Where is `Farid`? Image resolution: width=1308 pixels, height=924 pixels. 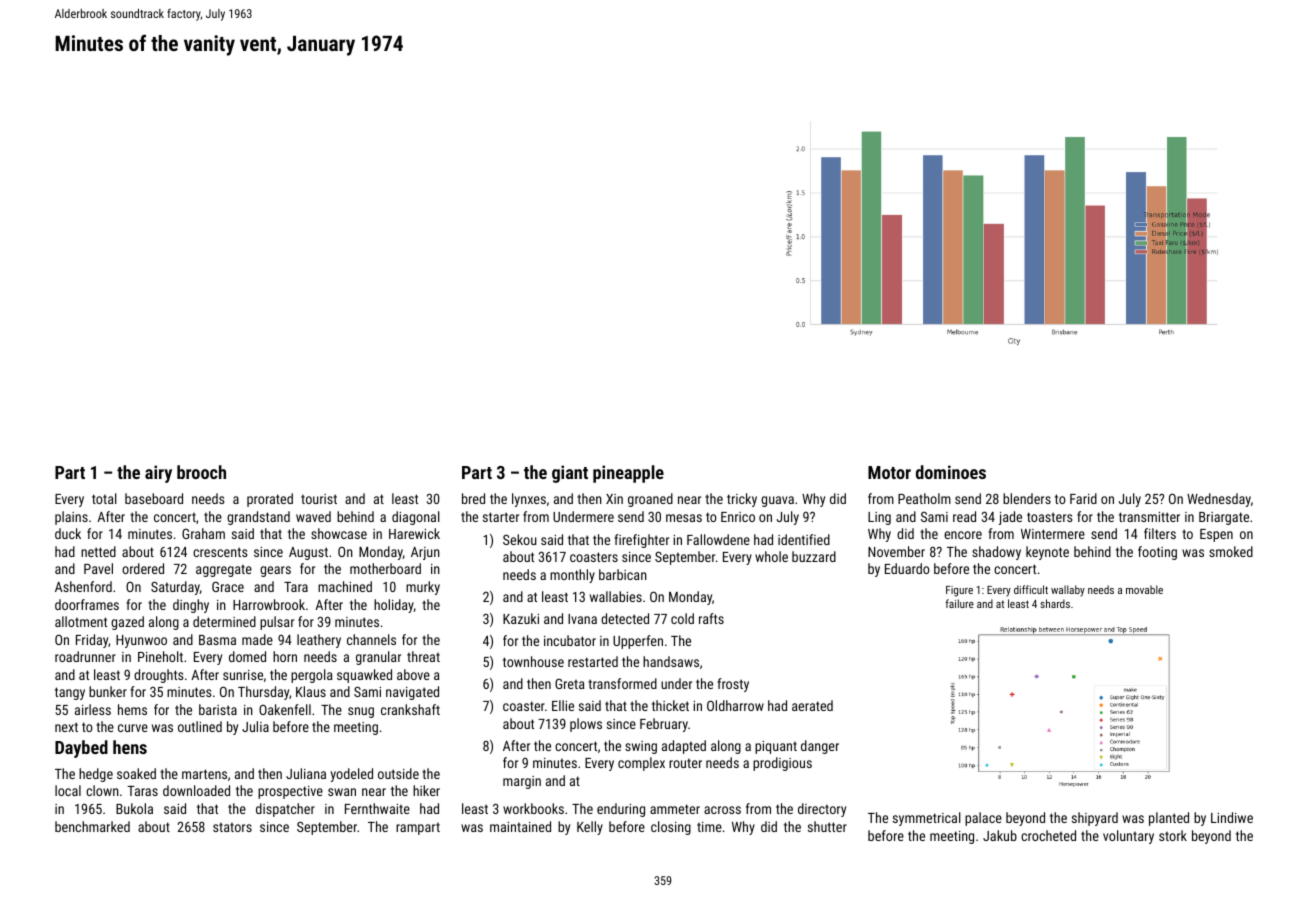
Farid is located at coordinates (1083, 498).
